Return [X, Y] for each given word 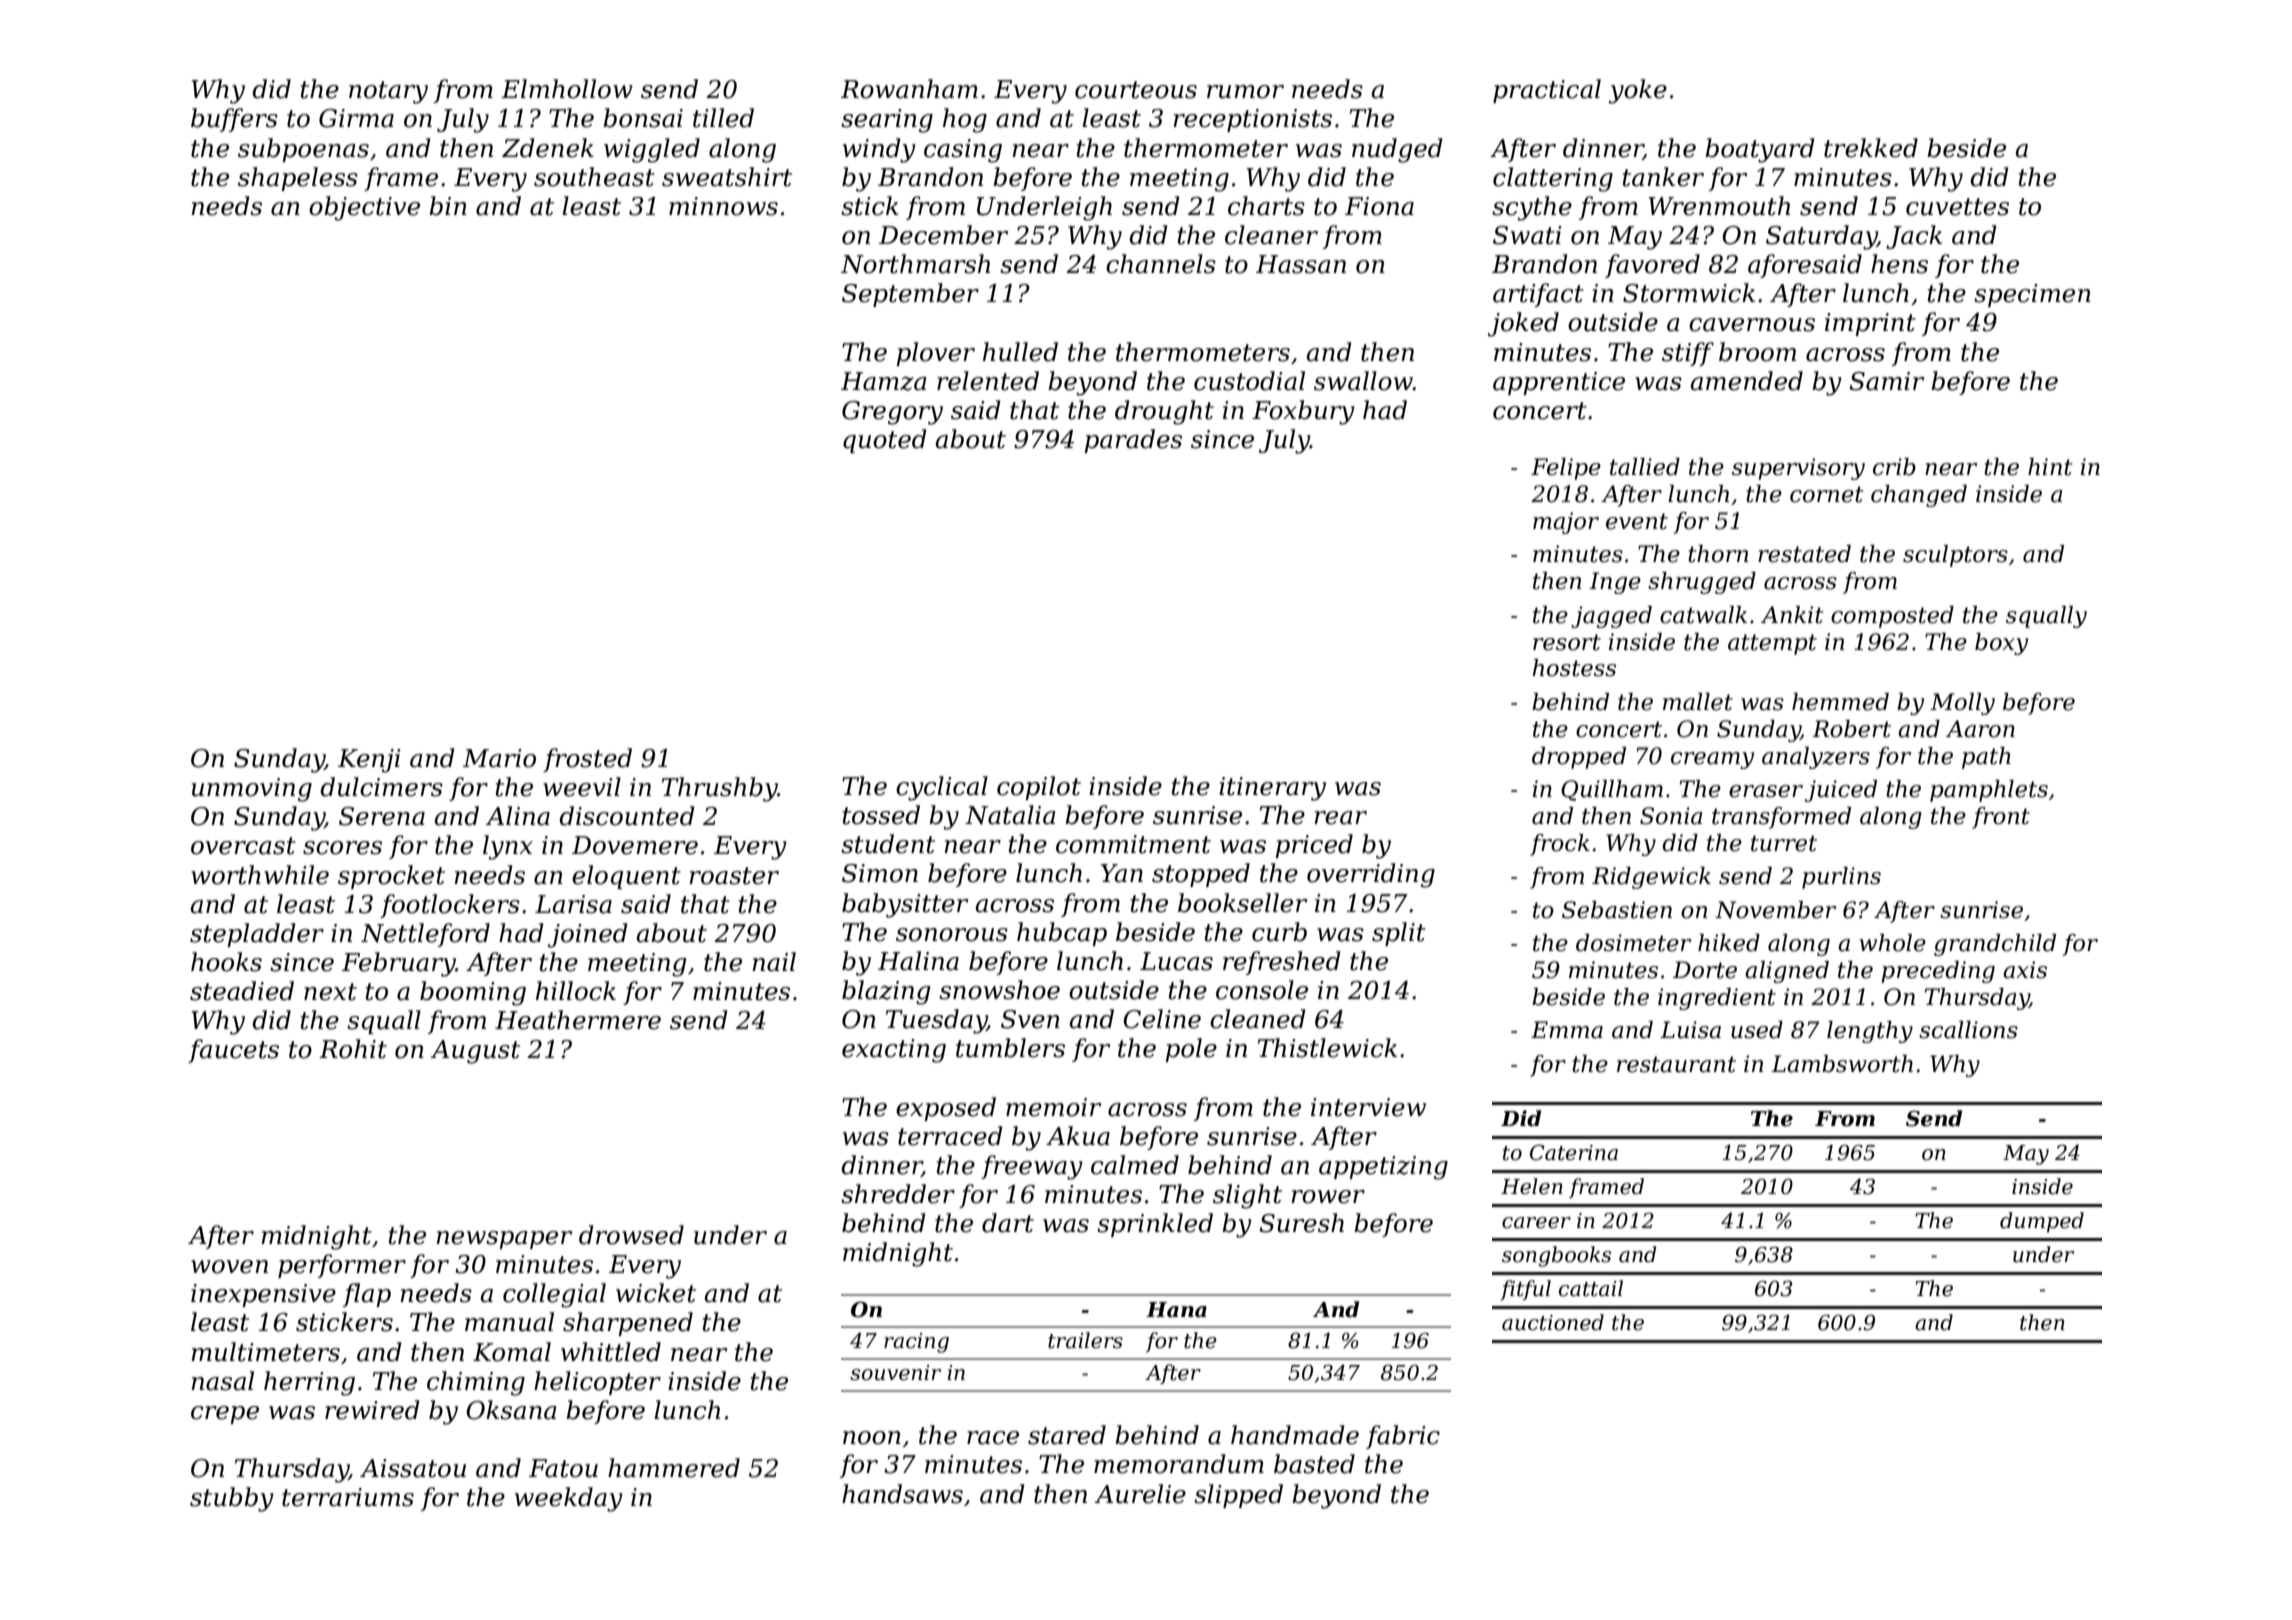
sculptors [1955, 556]
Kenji [369, 761]
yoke [1638, 91]
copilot [1039, 788]
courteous [1136, 90]
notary [388, 92]
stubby [232, 1499]
